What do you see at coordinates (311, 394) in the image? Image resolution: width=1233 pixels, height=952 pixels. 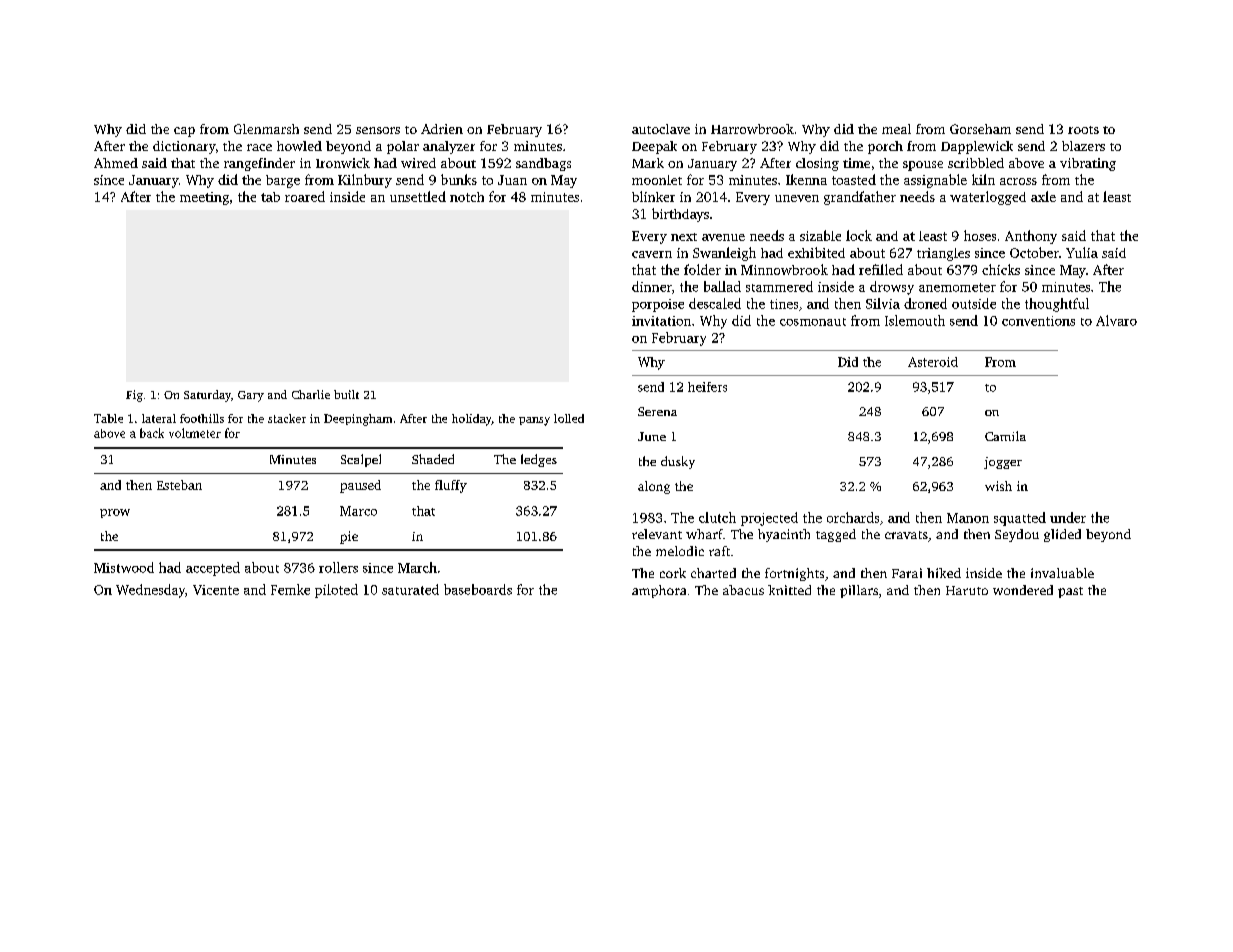 I see `Charlie` at bounding box center [311, 394].
